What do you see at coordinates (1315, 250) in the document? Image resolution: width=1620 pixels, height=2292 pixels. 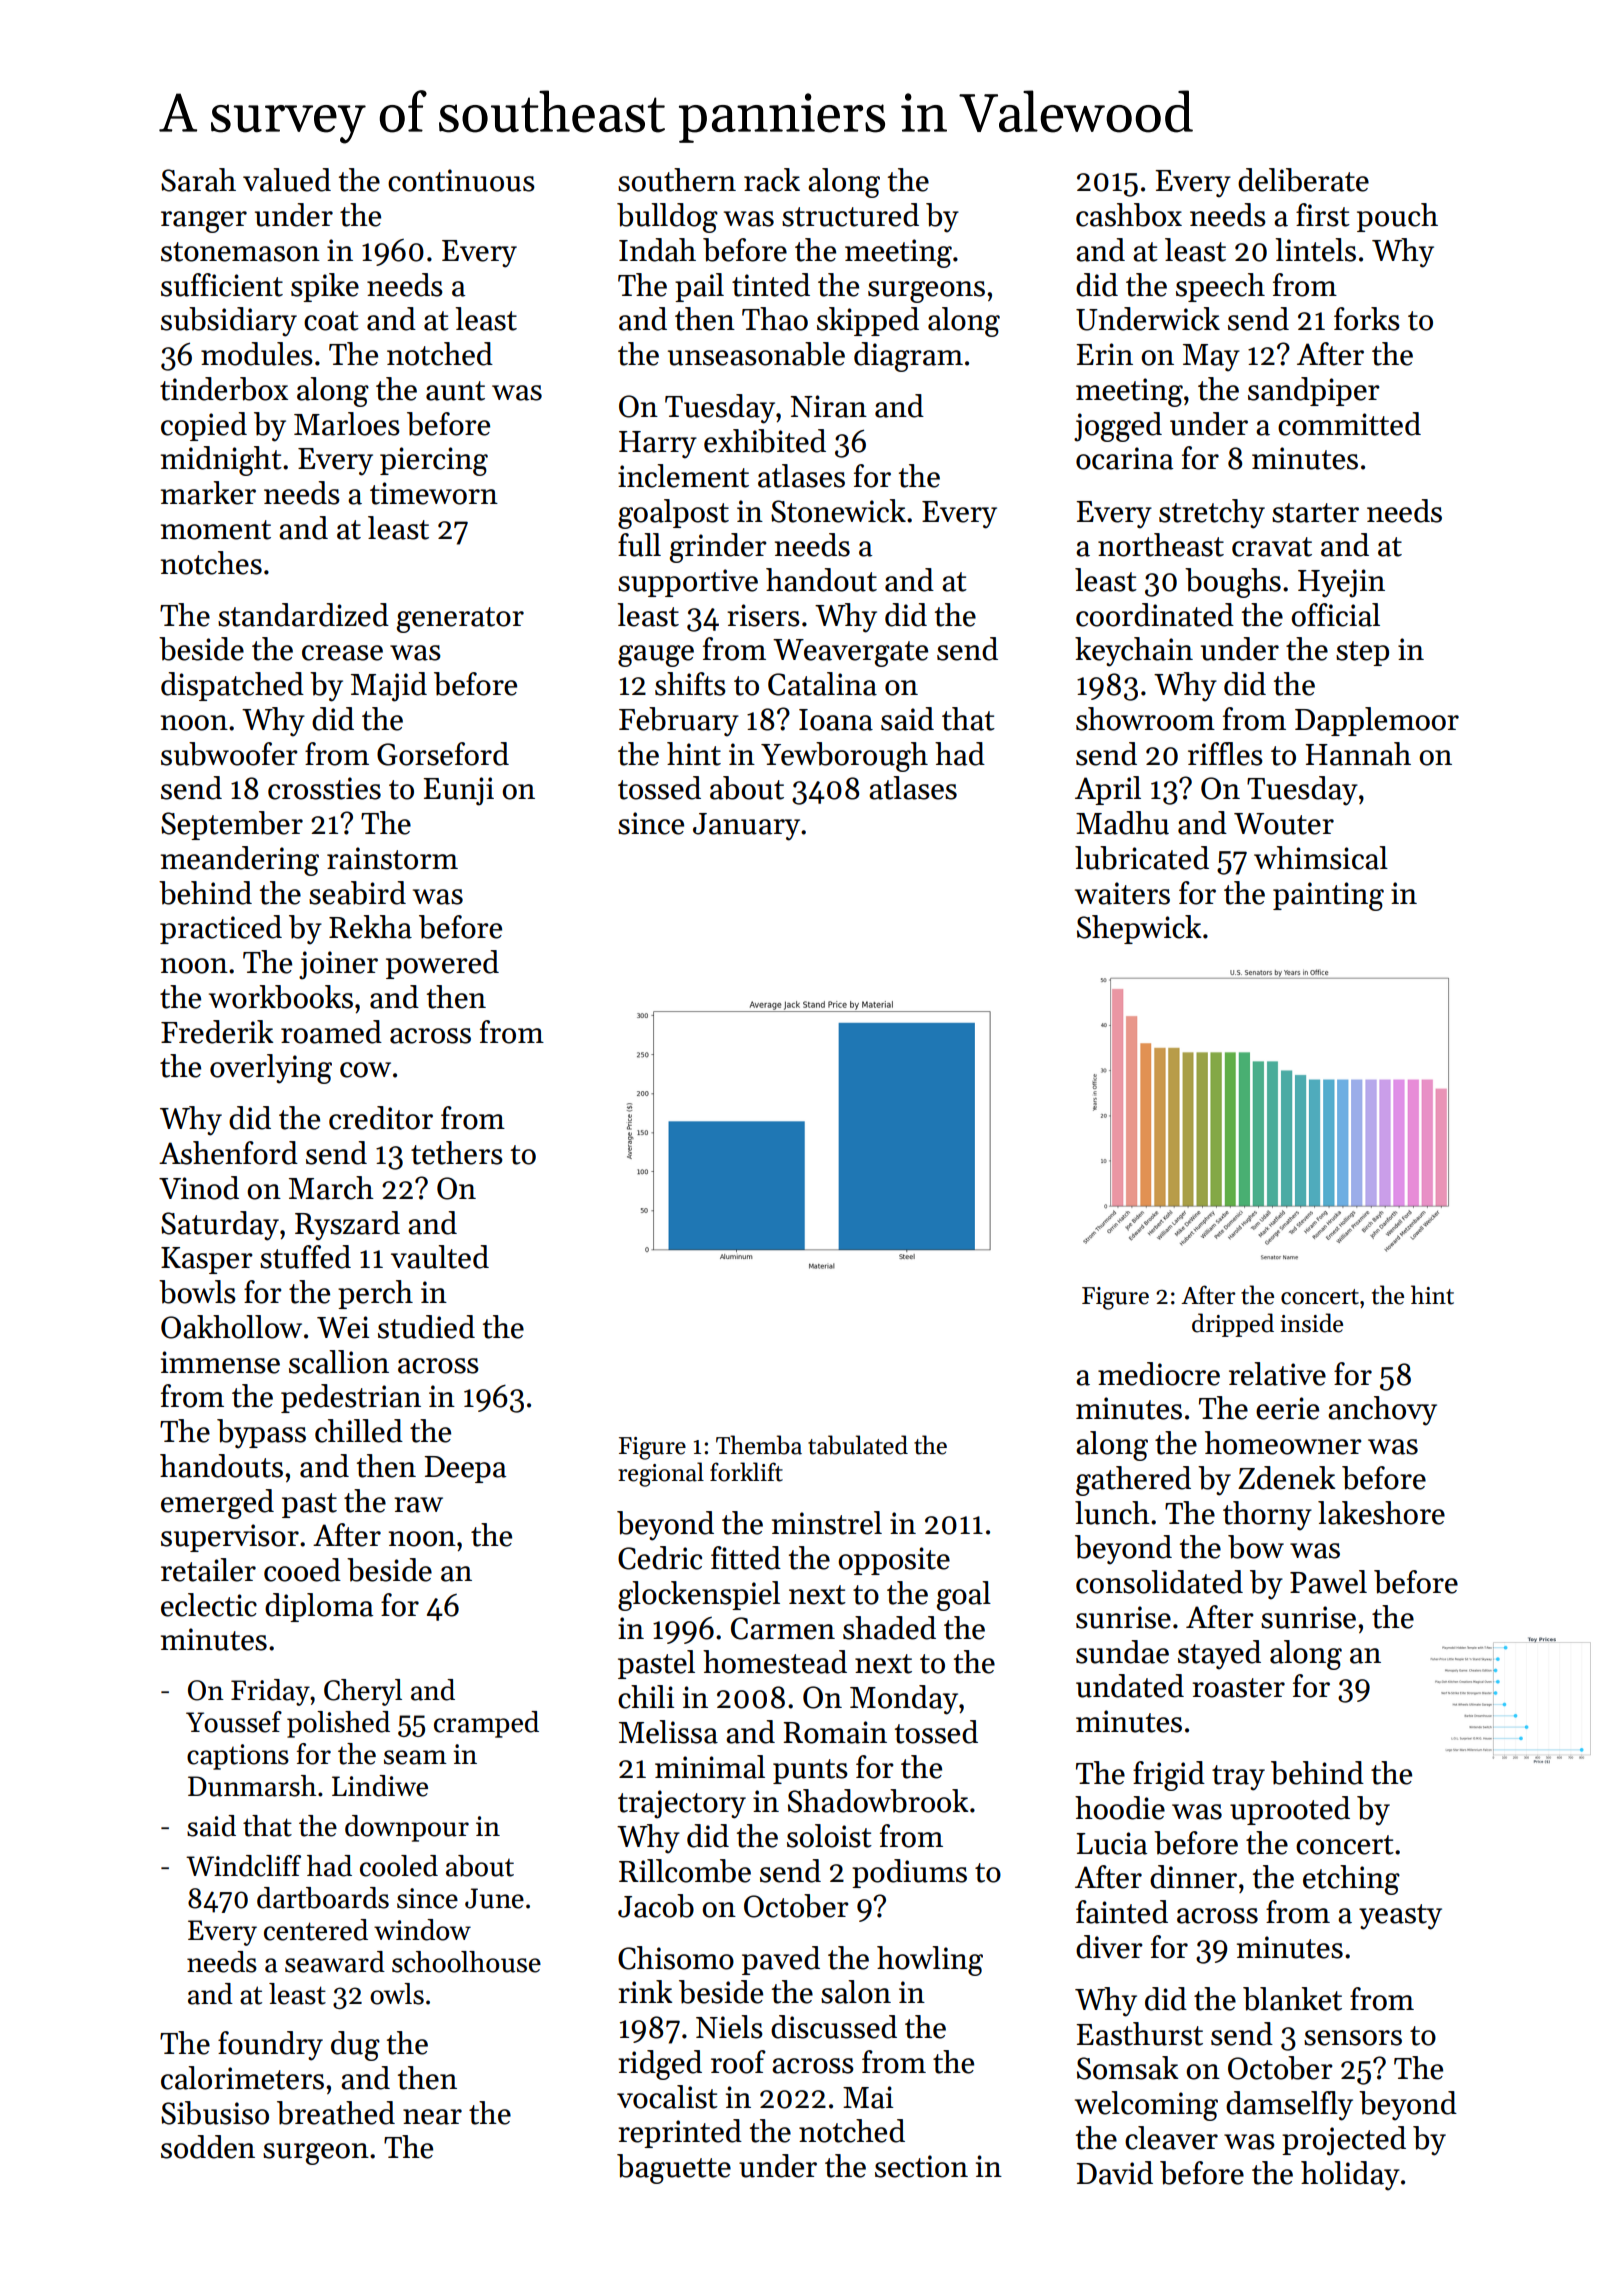 I see `lintels` at bounding box center [1315, 250].
